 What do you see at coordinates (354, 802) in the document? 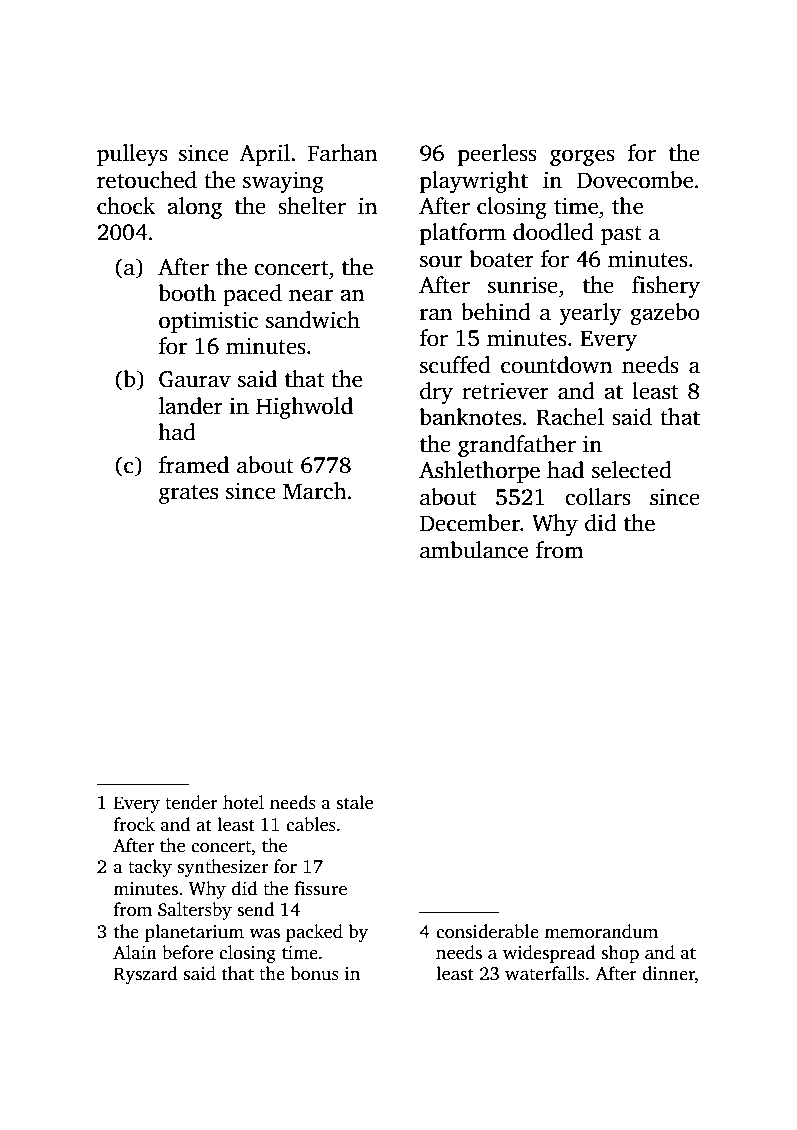
I see `stale` at bounding box center [354, 802].
